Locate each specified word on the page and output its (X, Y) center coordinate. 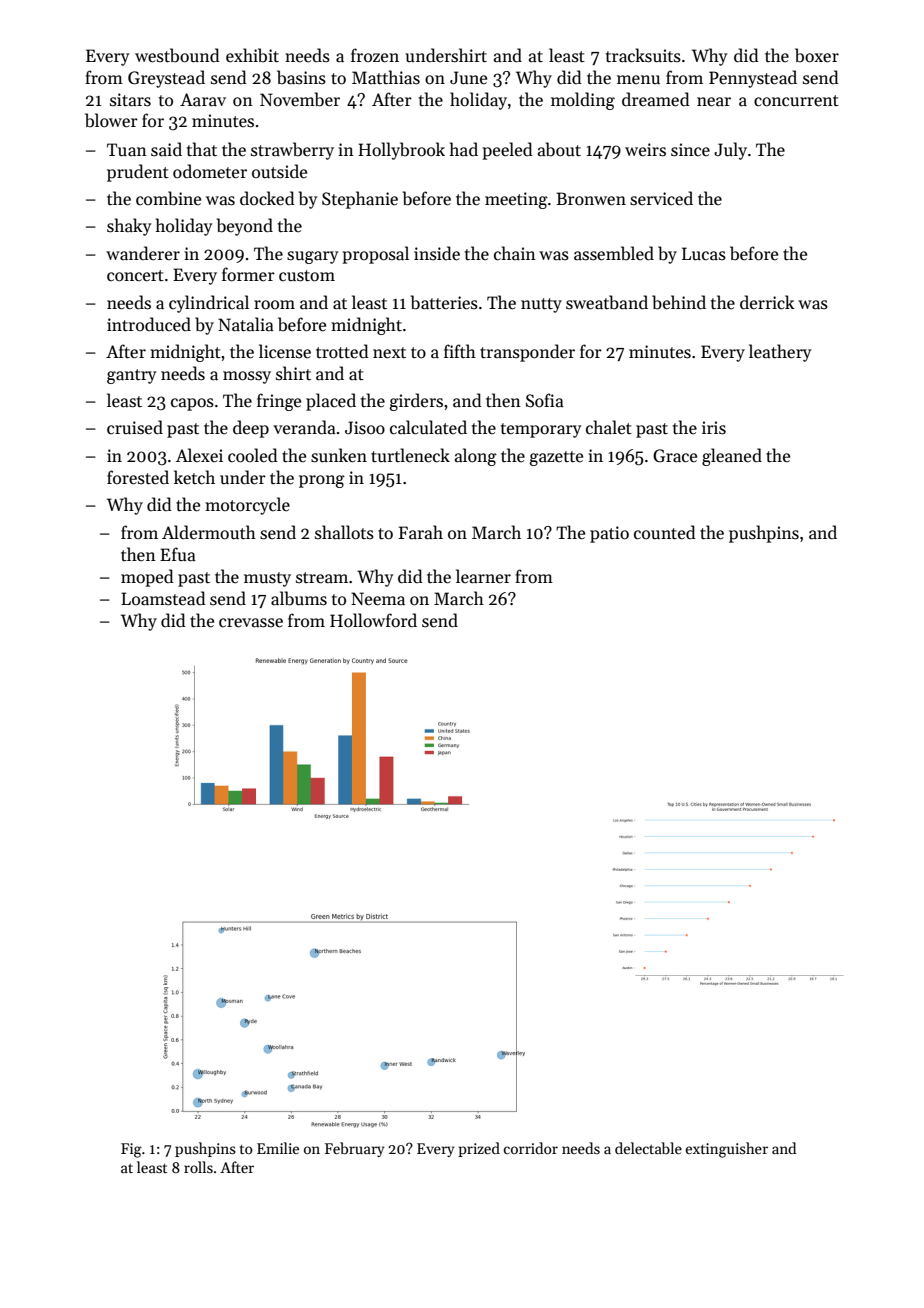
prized (479, 1149)
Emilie (278, 1148)
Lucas (704, 254)
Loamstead (163, 598)
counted (665, 532)
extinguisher (726, 1150)
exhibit (252, 55)
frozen (375, 55)
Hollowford (373, 620)
